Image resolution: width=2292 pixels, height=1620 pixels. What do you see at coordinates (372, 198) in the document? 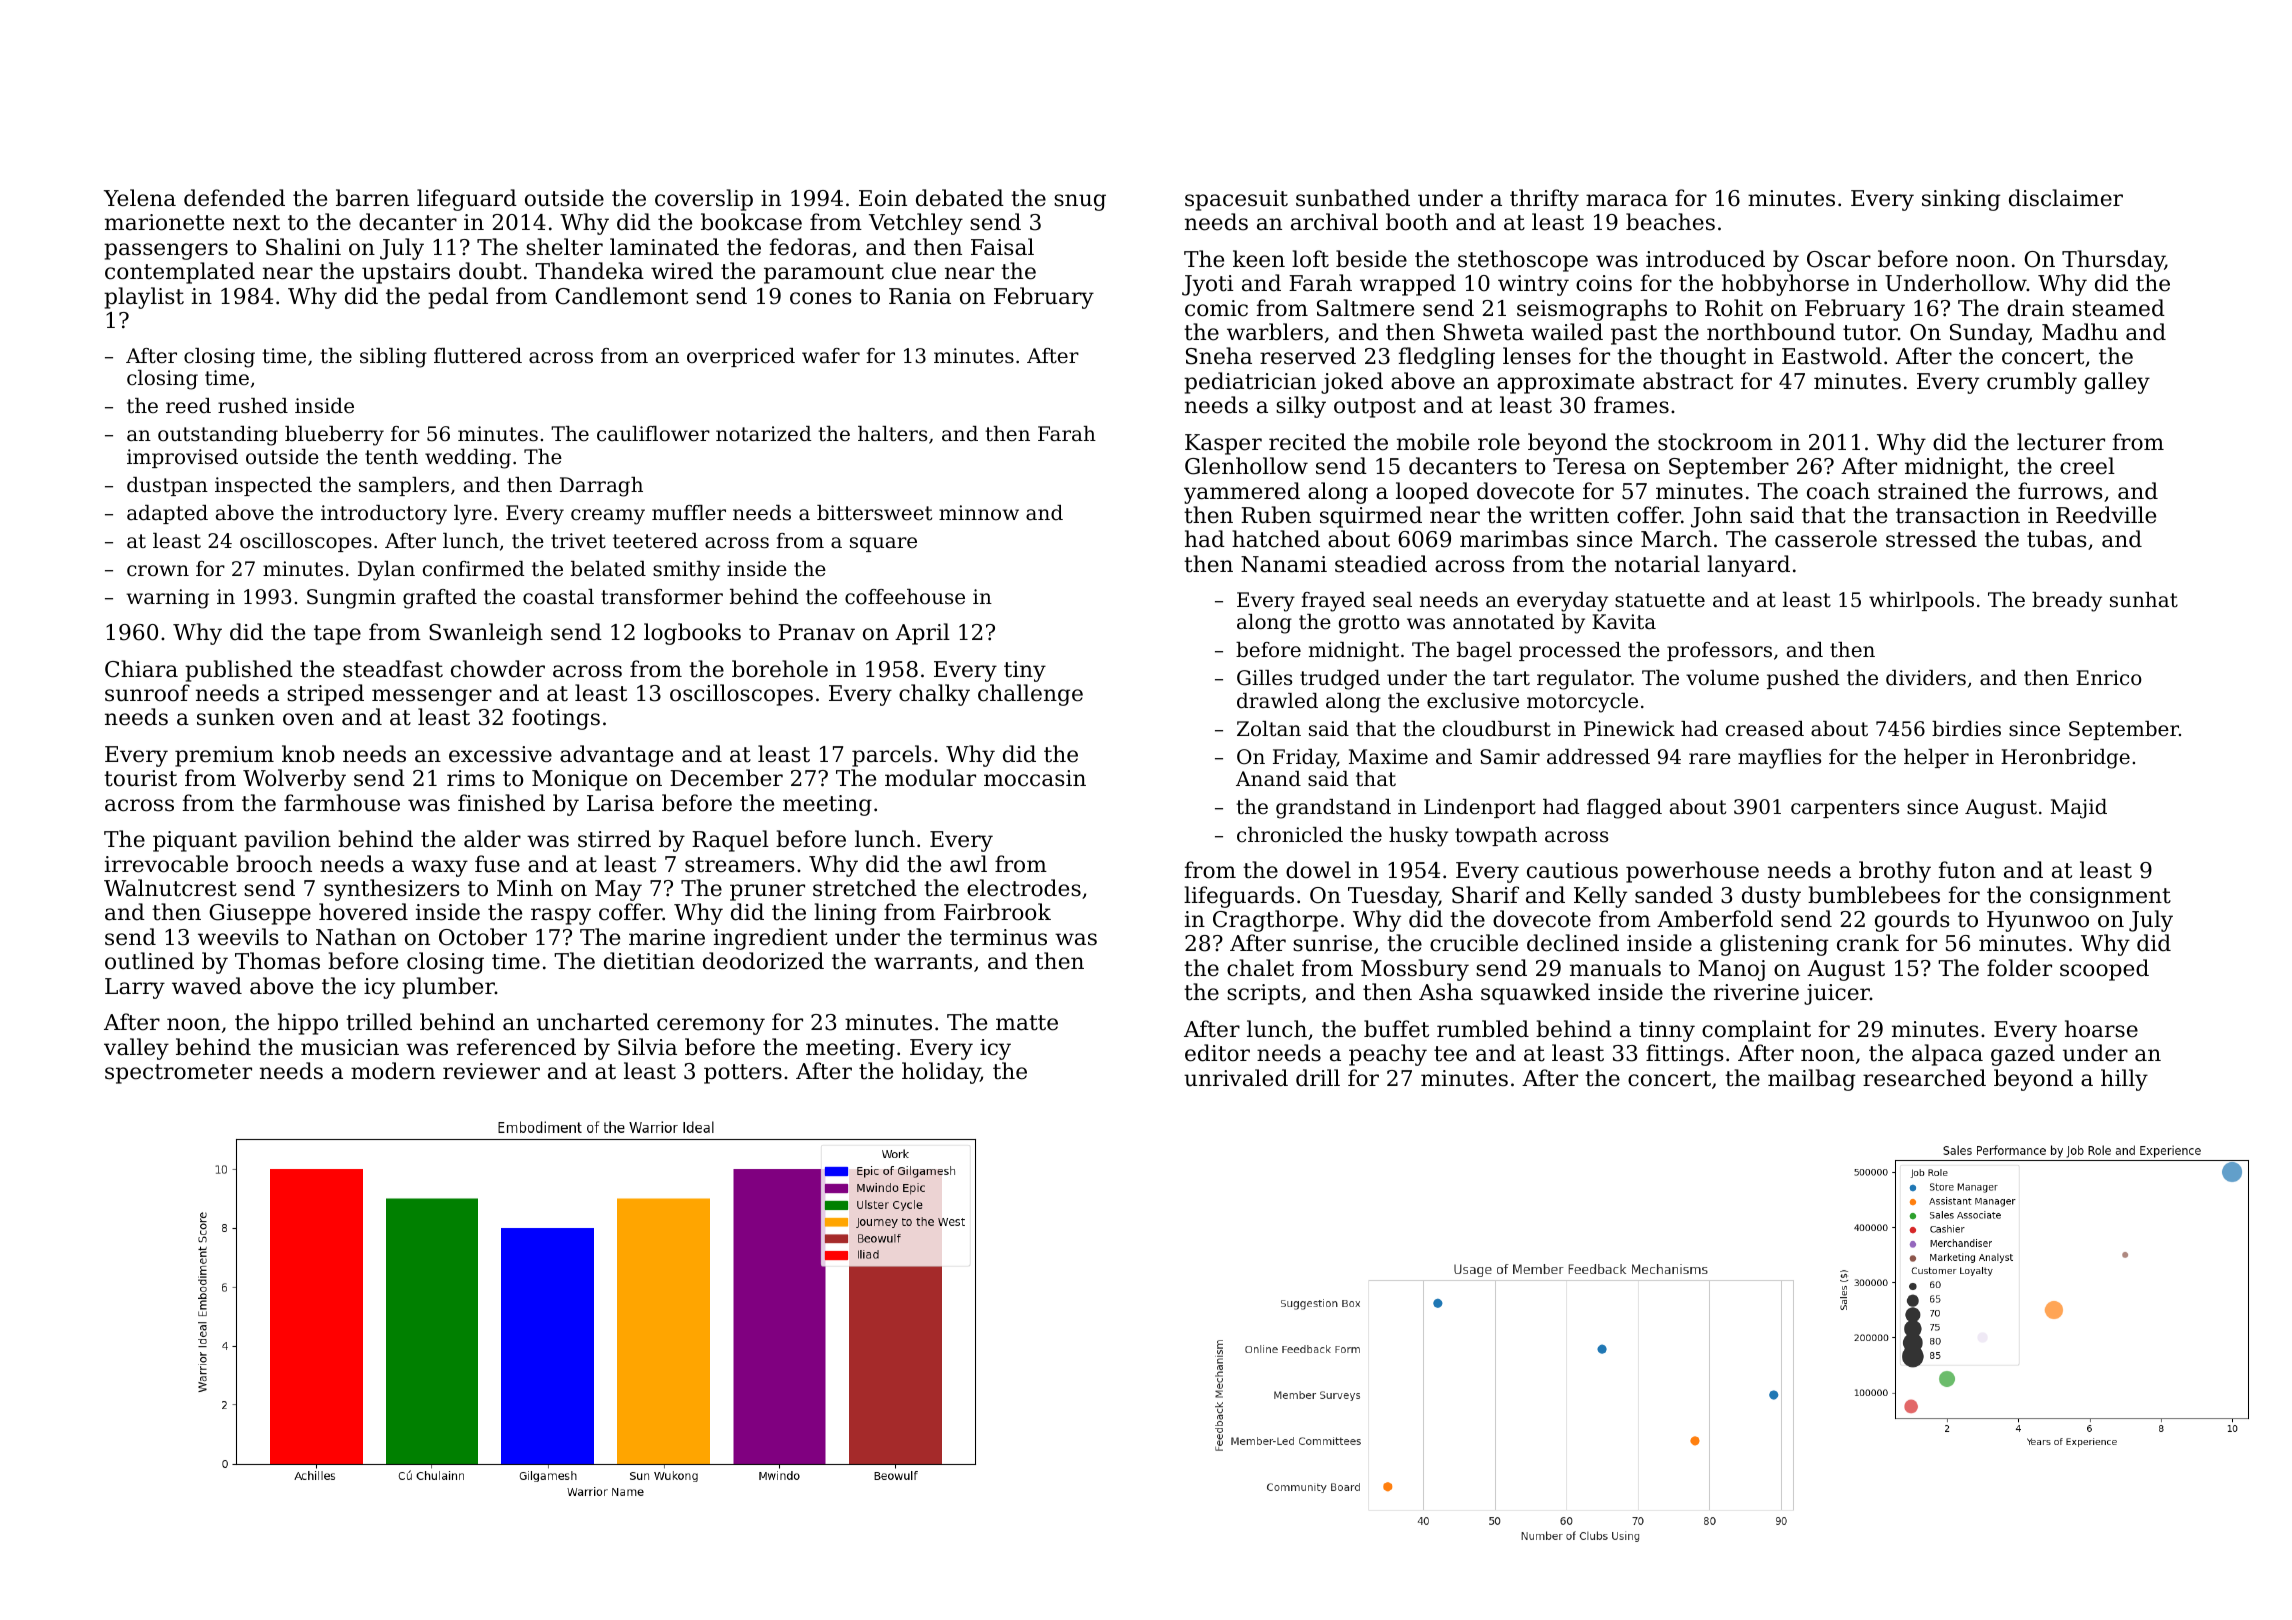
I see `barren` at bounding box center [372, 198].
